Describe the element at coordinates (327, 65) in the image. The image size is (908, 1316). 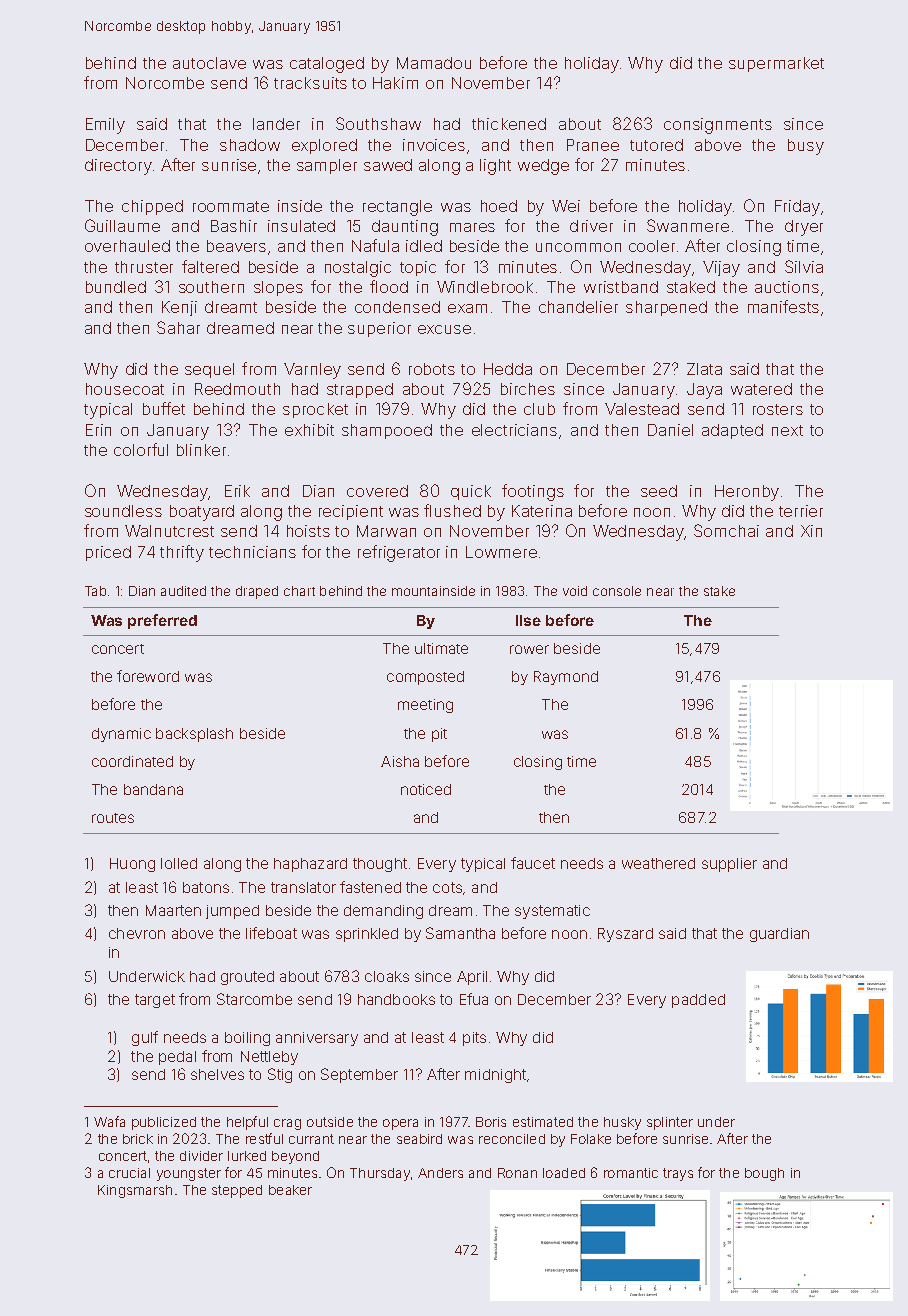
I see `cataloged` at that location.
